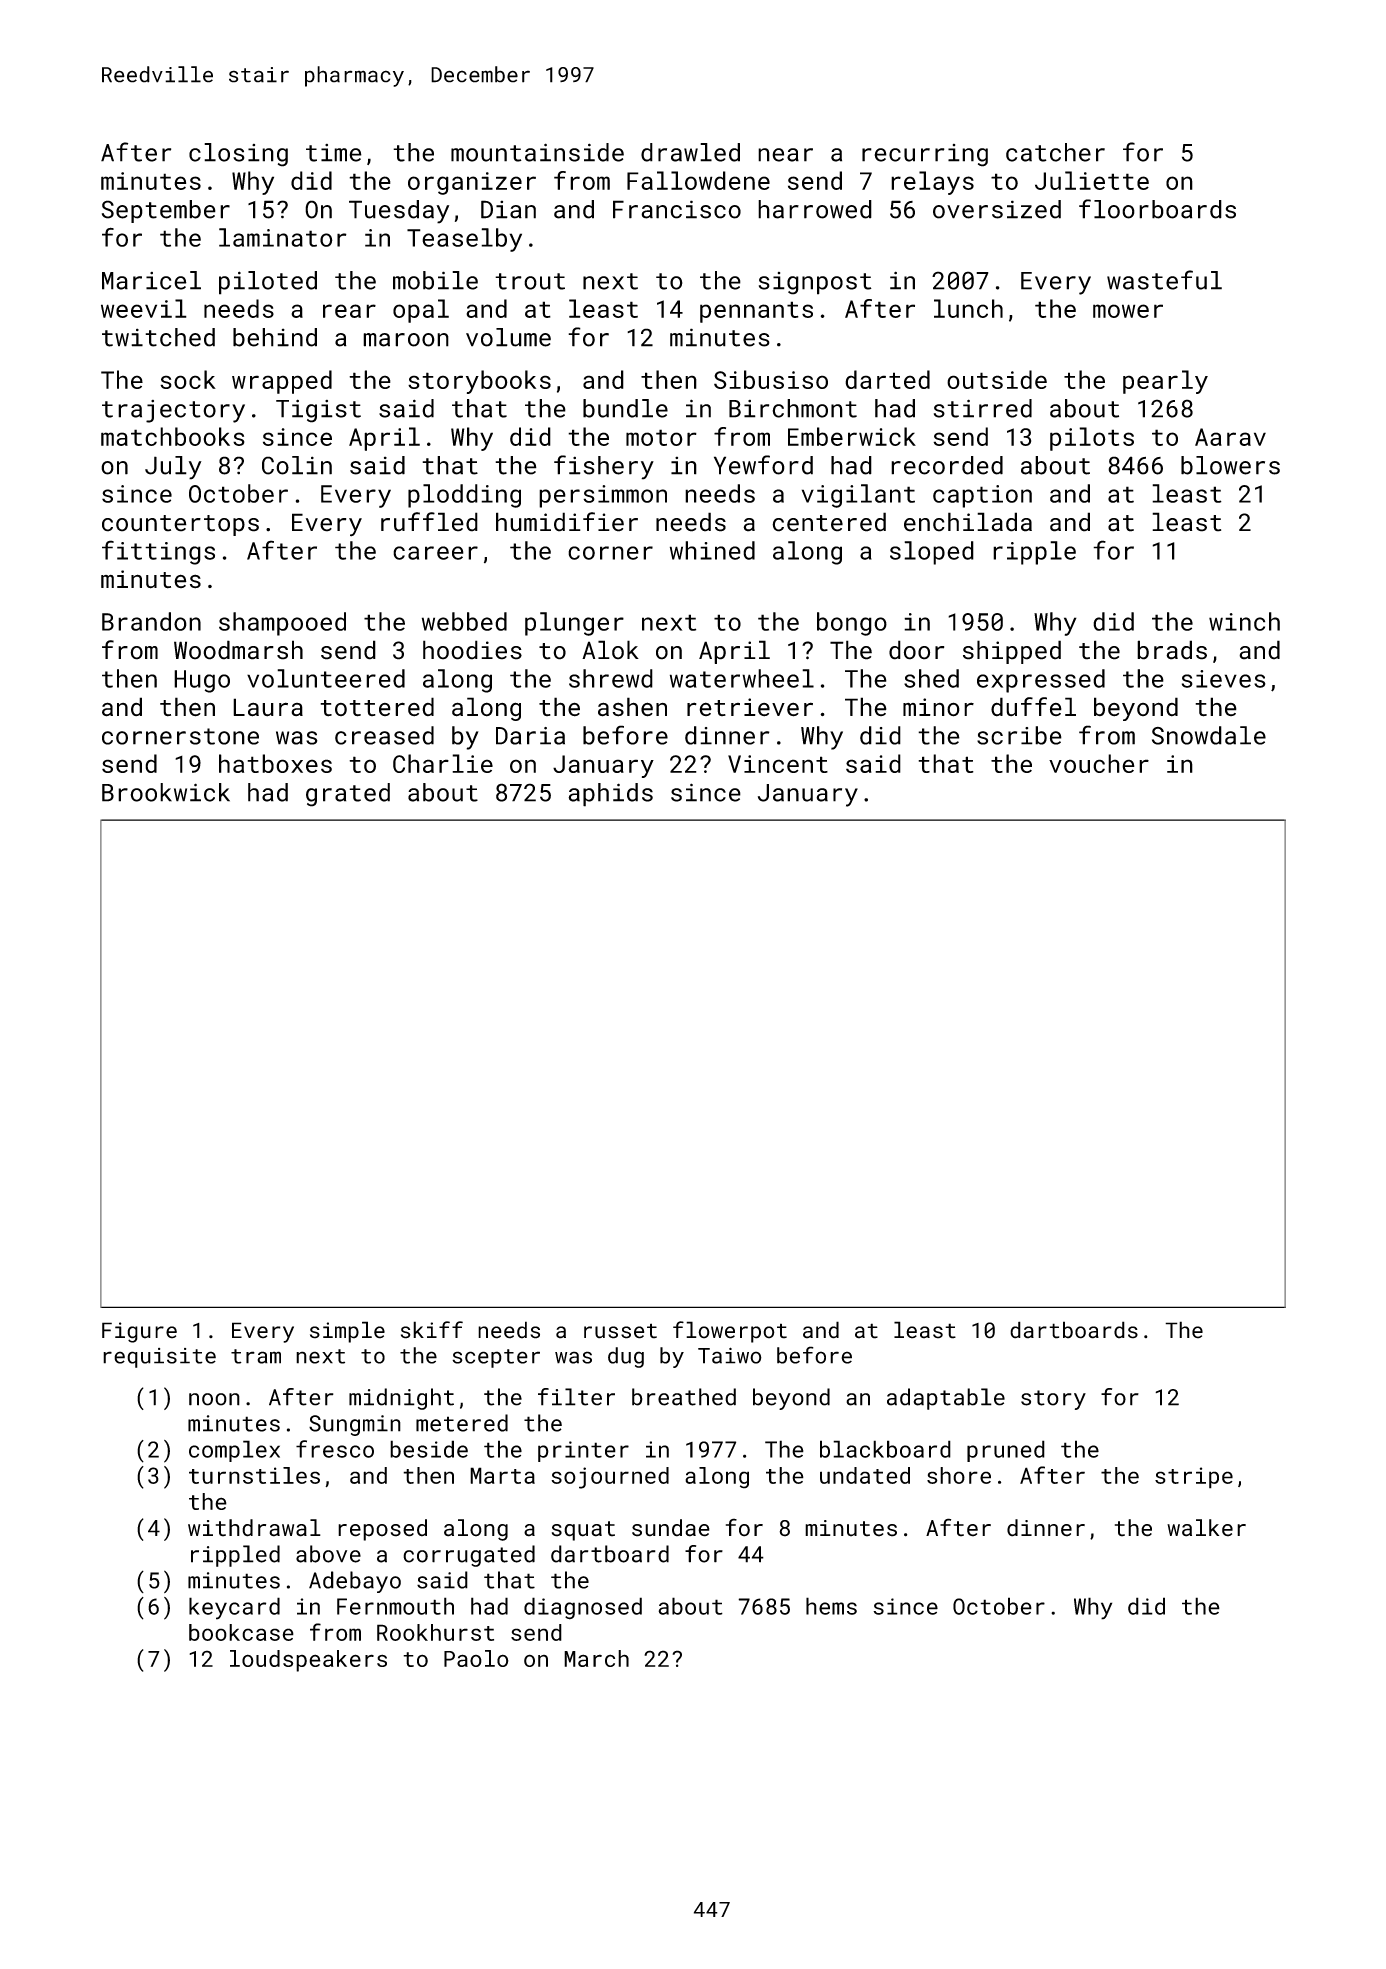 This screenshot has width=1386, height=1969. Describe the element at coordinates (620, 1331) in the screenshot. I see `russet` at that location.
